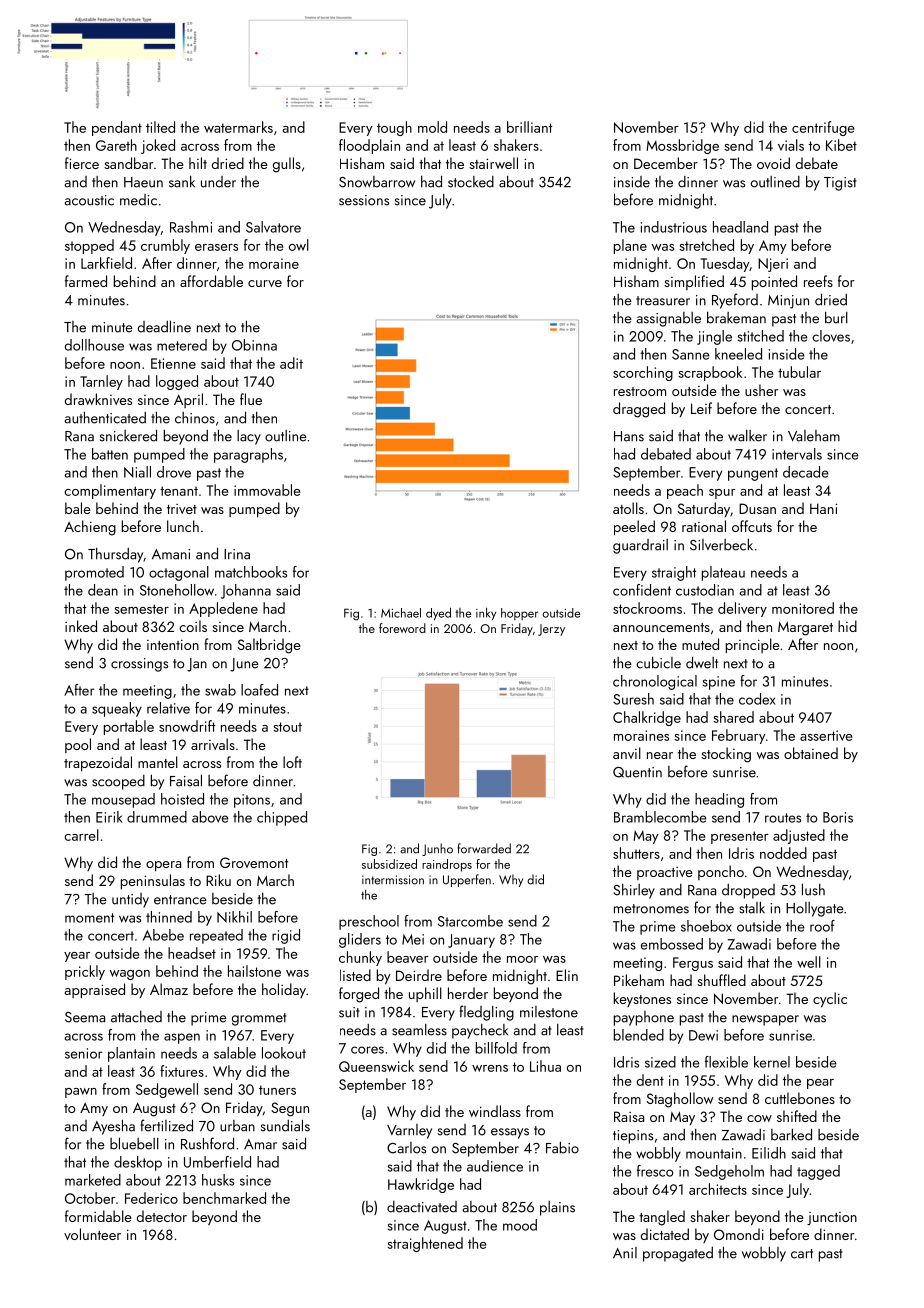 This page has height=1308, width=924. I want to click on raindrops, so click(447, 865).
